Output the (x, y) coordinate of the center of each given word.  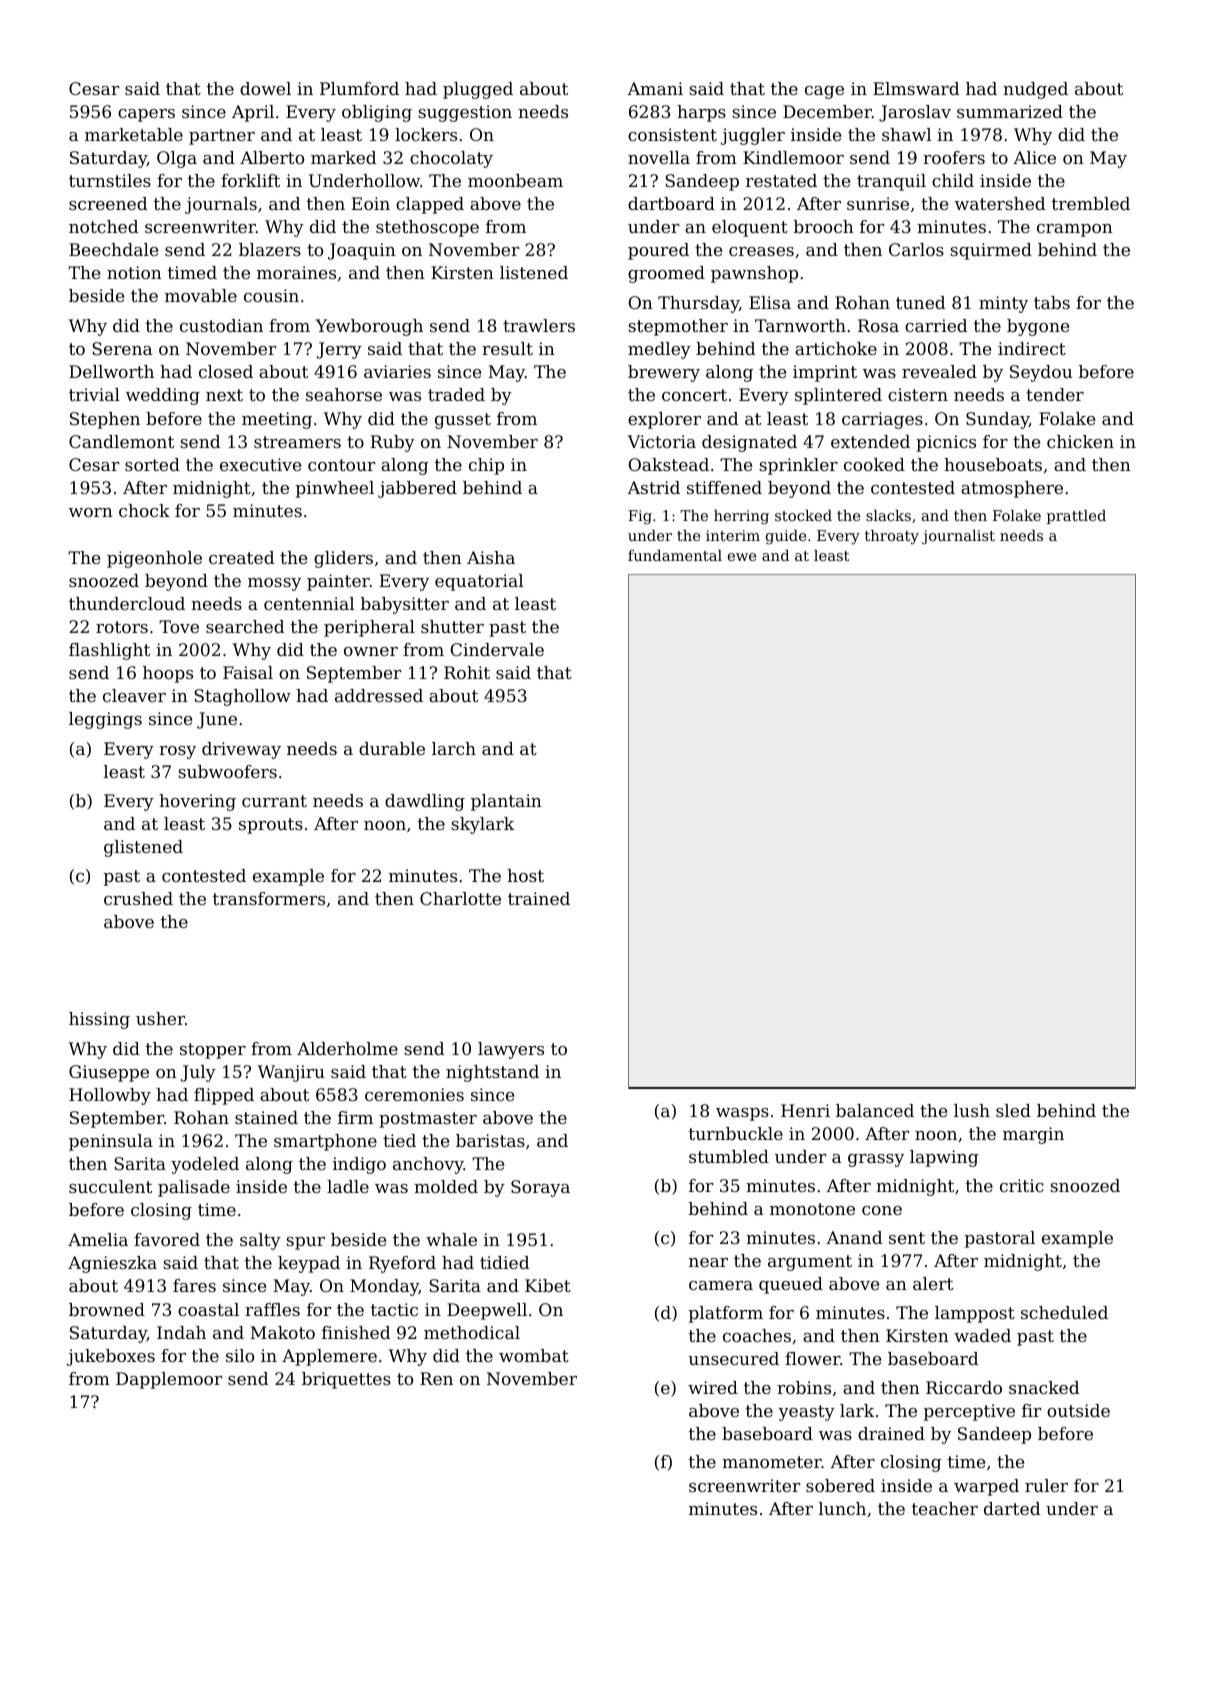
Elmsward (916, 88)
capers (146, 115)
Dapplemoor (169, 1380)
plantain (506, 802)
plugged (478, 90)
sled (1013, 1110)
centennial (309, 603)
